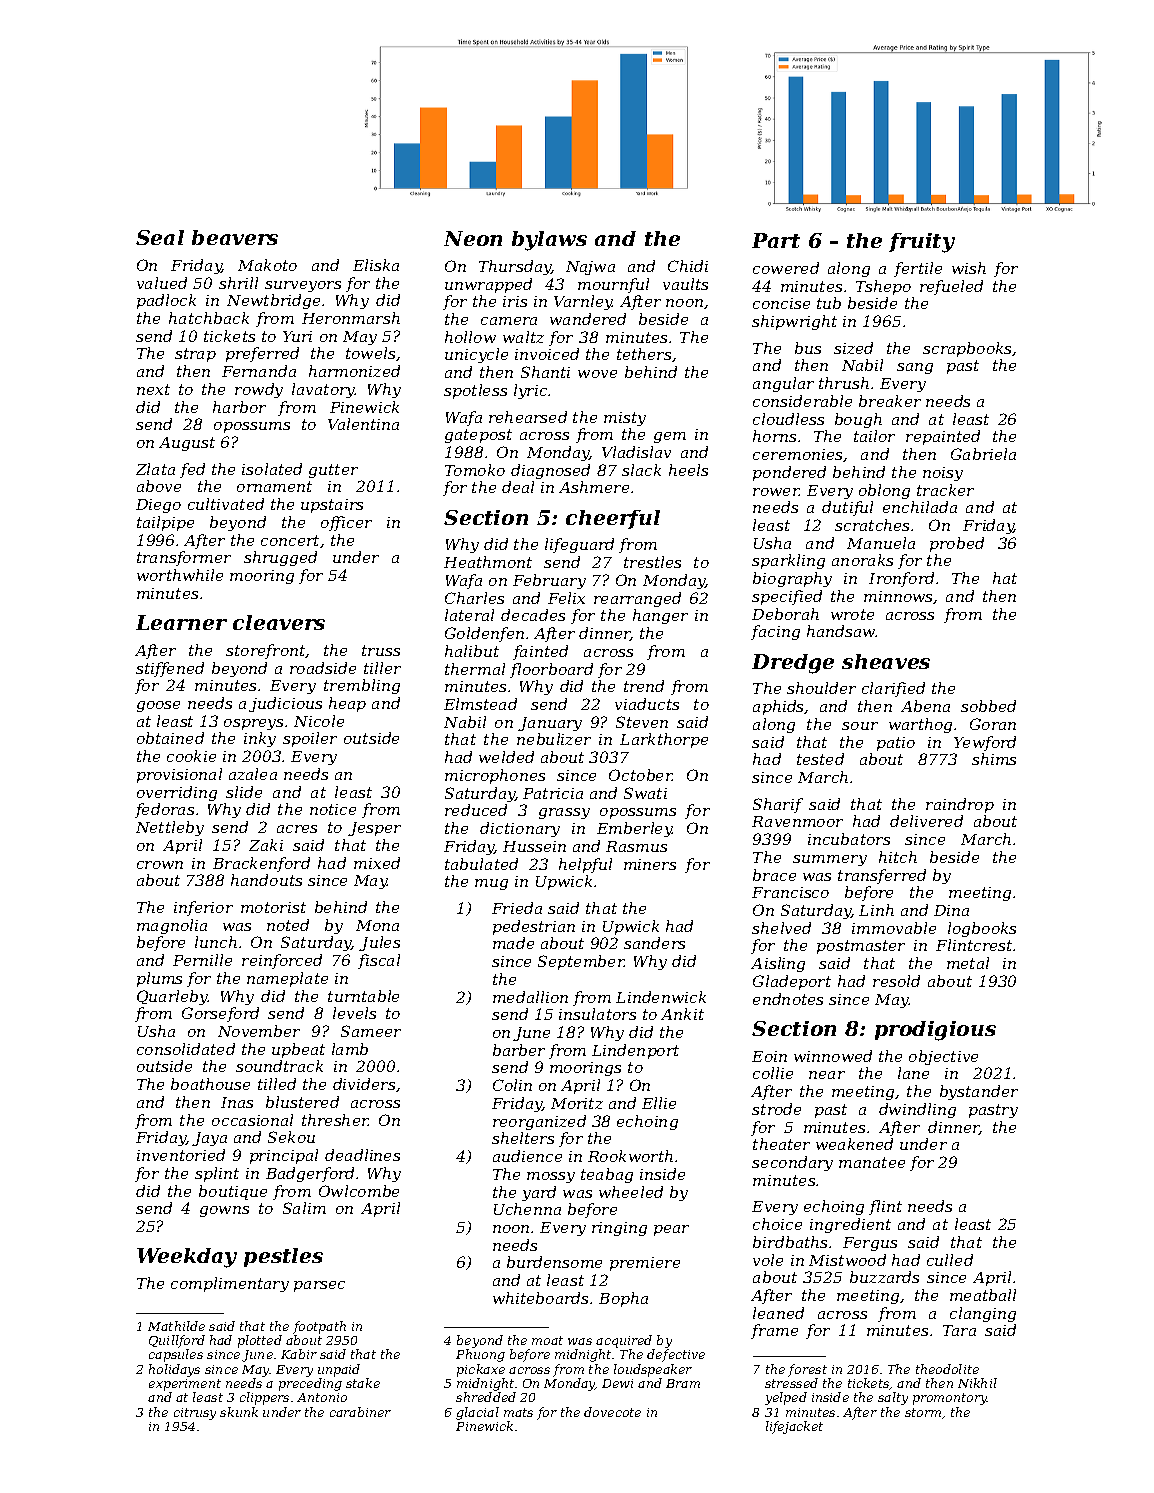 Image resolution: width=1154 pixels, height=1493 pixels. What do you see at coordinates (654, 943) in the document?
I see `sanders` at bounding box center [654, 943].
